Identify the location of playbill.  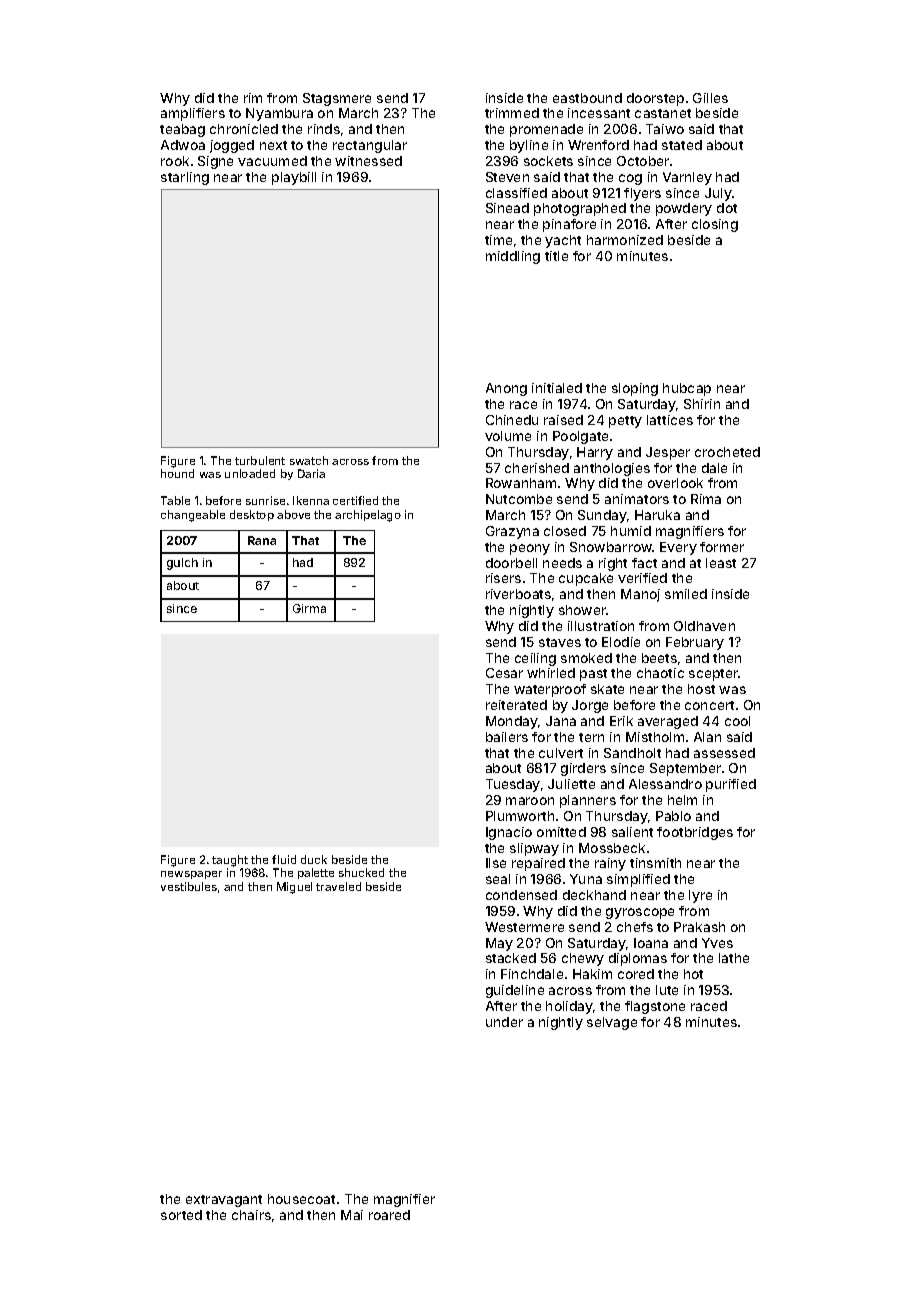
(294, 178).
